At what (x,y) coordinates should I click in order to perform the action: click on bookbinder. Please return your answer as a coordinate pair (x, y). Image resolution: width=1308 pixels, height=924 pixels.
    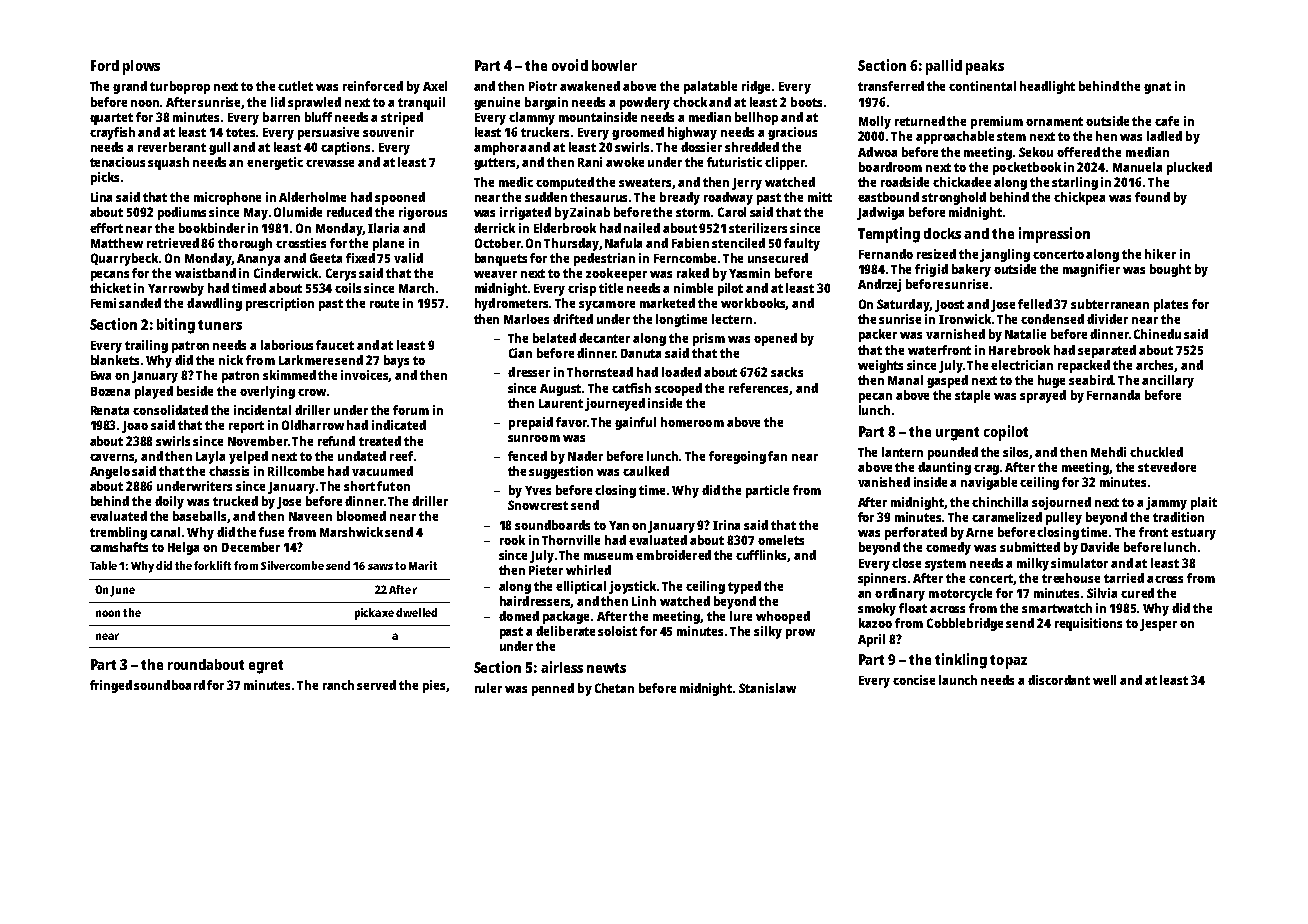
    Looking at the image, I should click on (212, 228).
